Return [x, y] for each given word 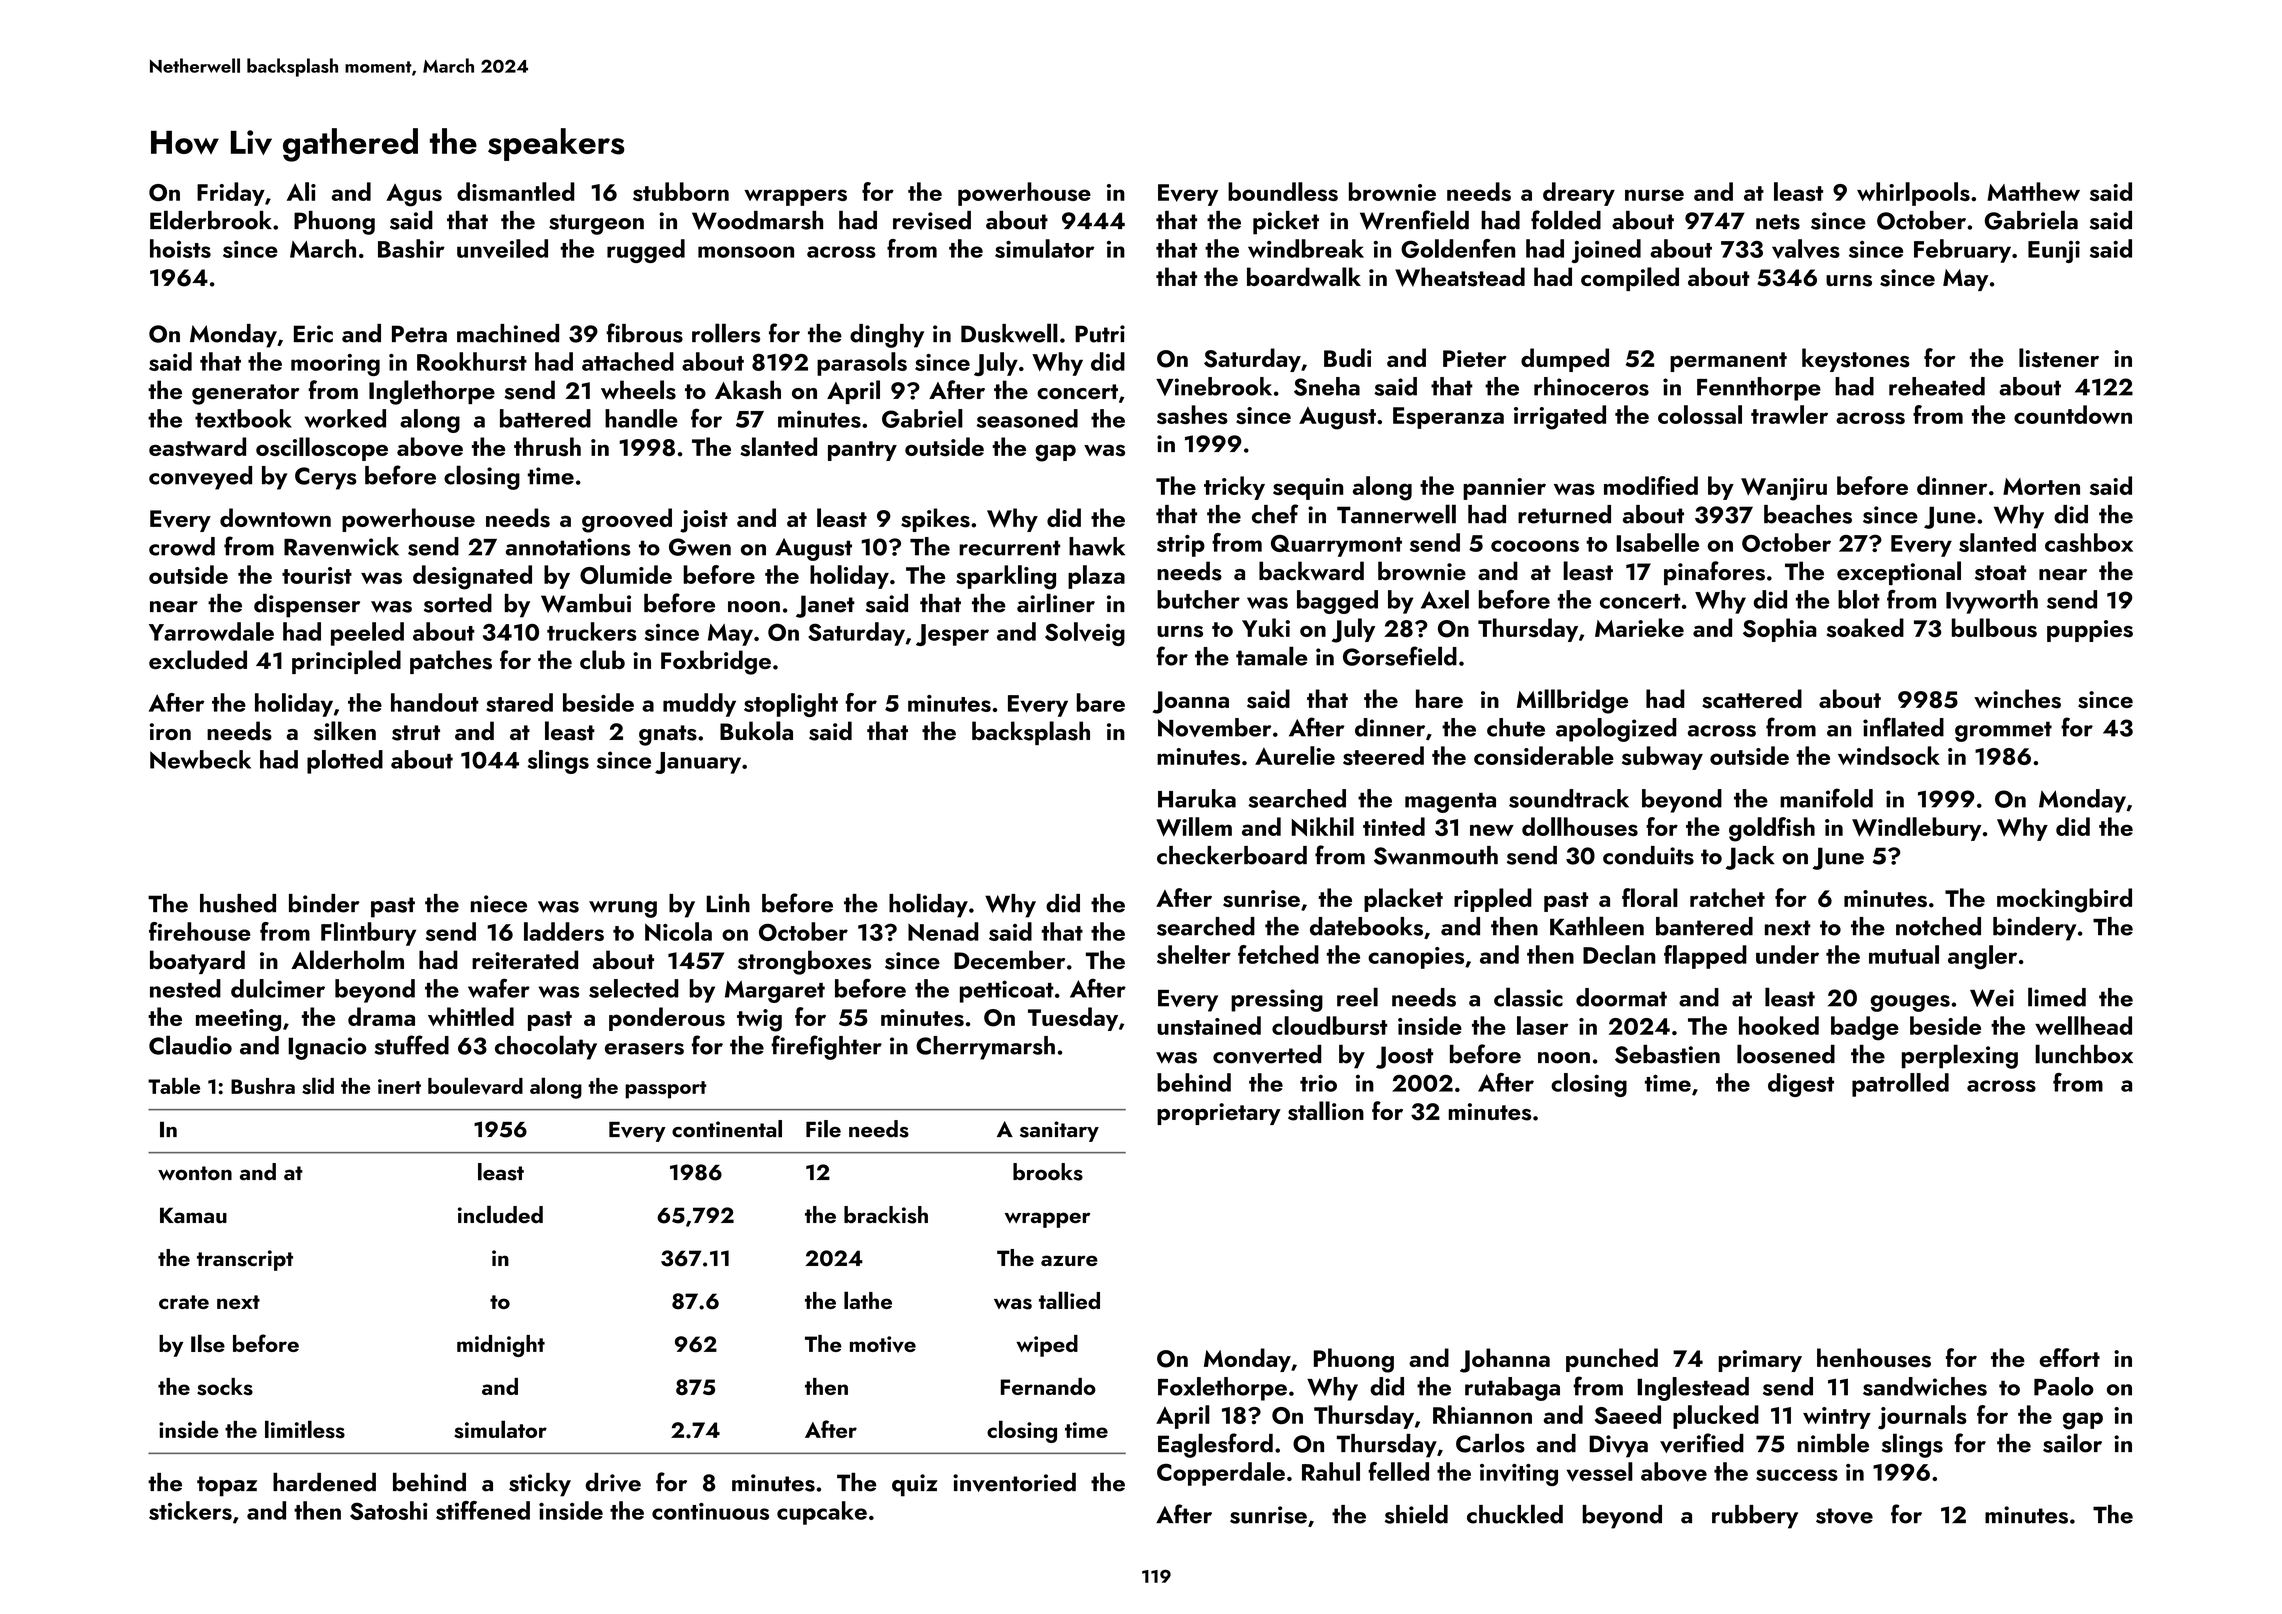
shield [1416, 1514]
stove [1844, 1516]
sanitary [1059, 1131]
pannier [1504, 489]
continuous [710, 1511]
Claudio [190, 1045]
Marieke [1639, 627]
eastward [197, 447]
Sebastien [1667, 1054]
